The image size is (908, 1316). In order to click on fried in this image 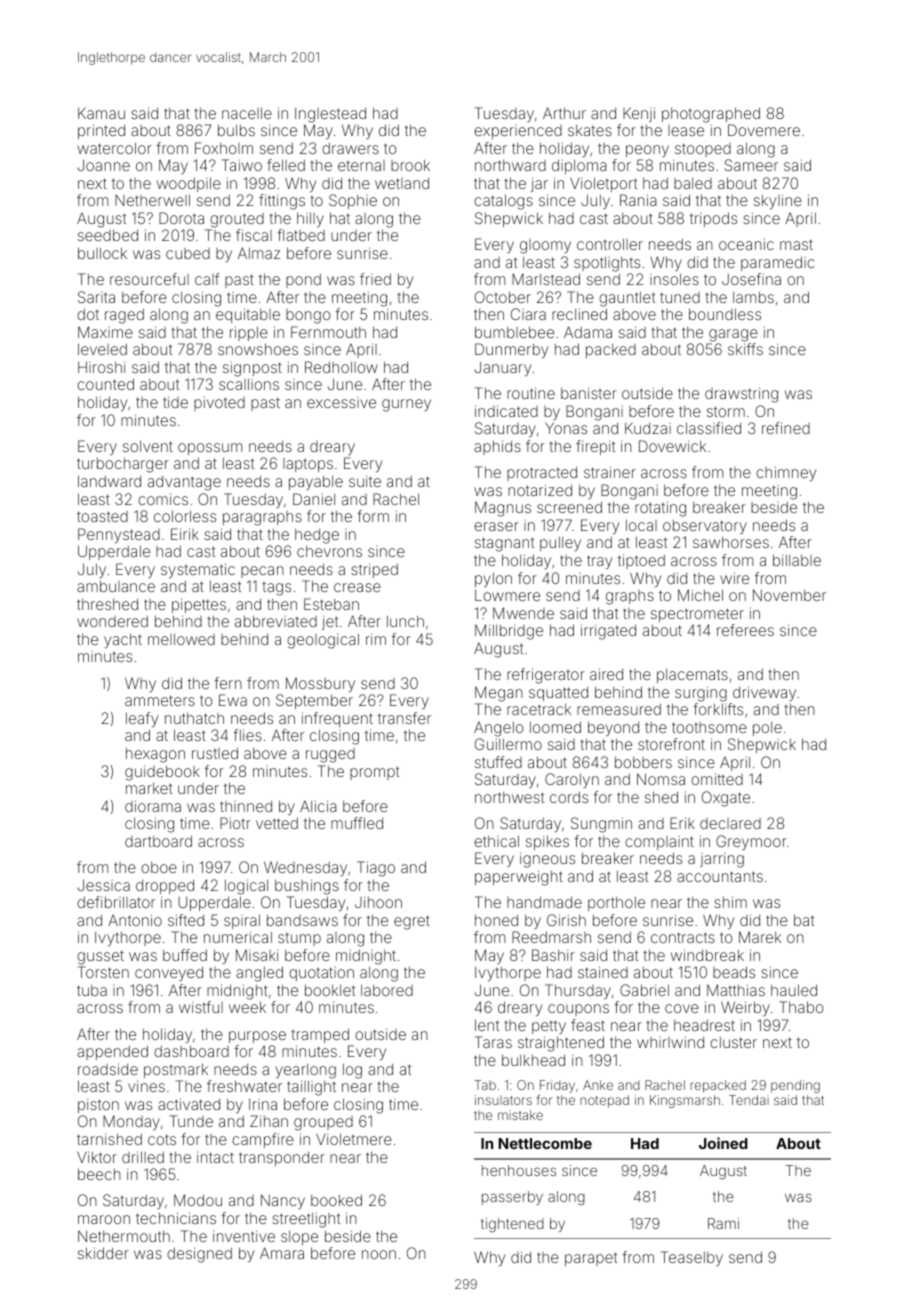, I will do `click(375, 279)`.
